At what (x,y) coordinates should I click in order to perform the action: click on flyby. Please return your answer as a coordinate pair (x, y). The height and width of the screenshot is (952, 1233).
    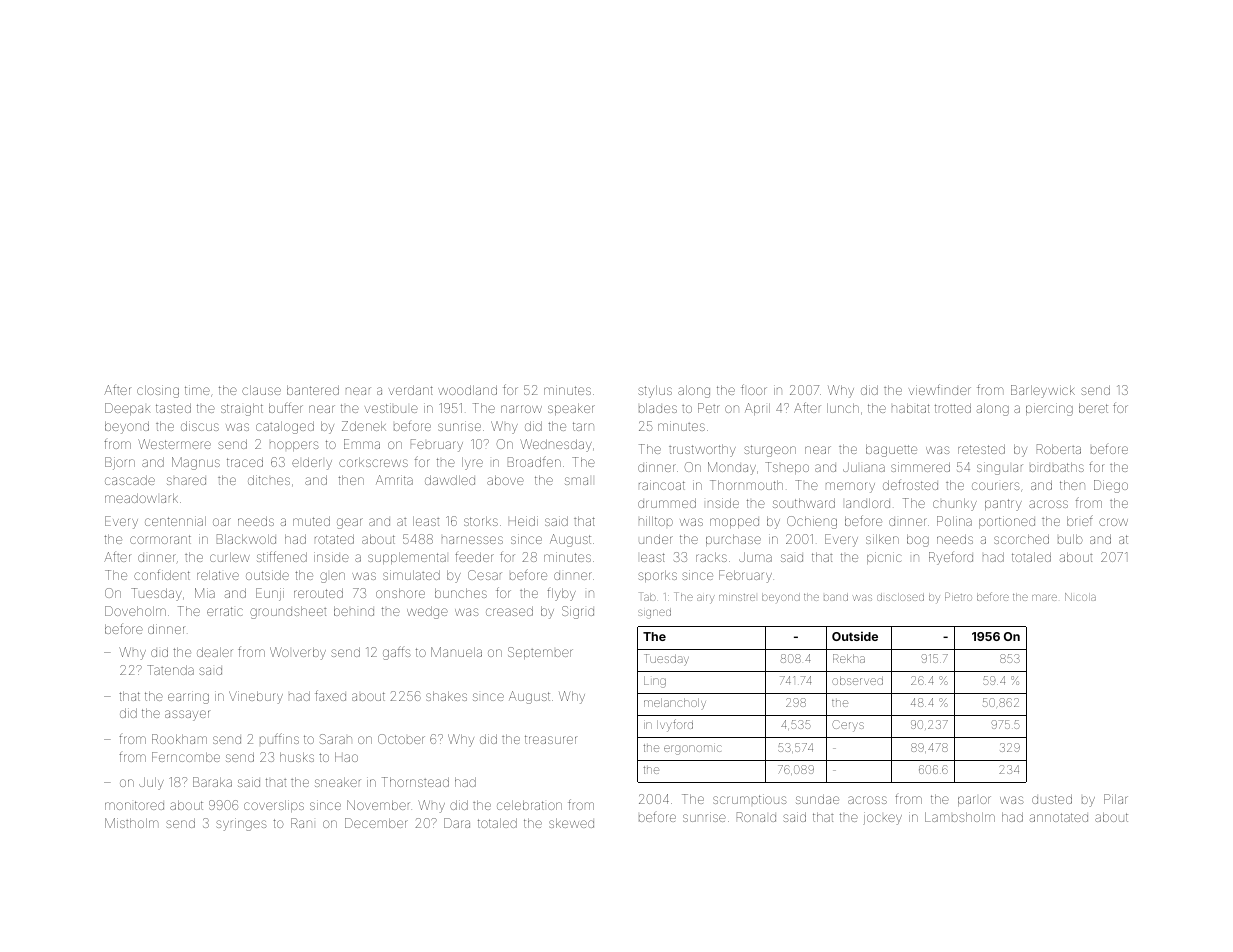
    Looking at the image, I should click on (561, 594).
